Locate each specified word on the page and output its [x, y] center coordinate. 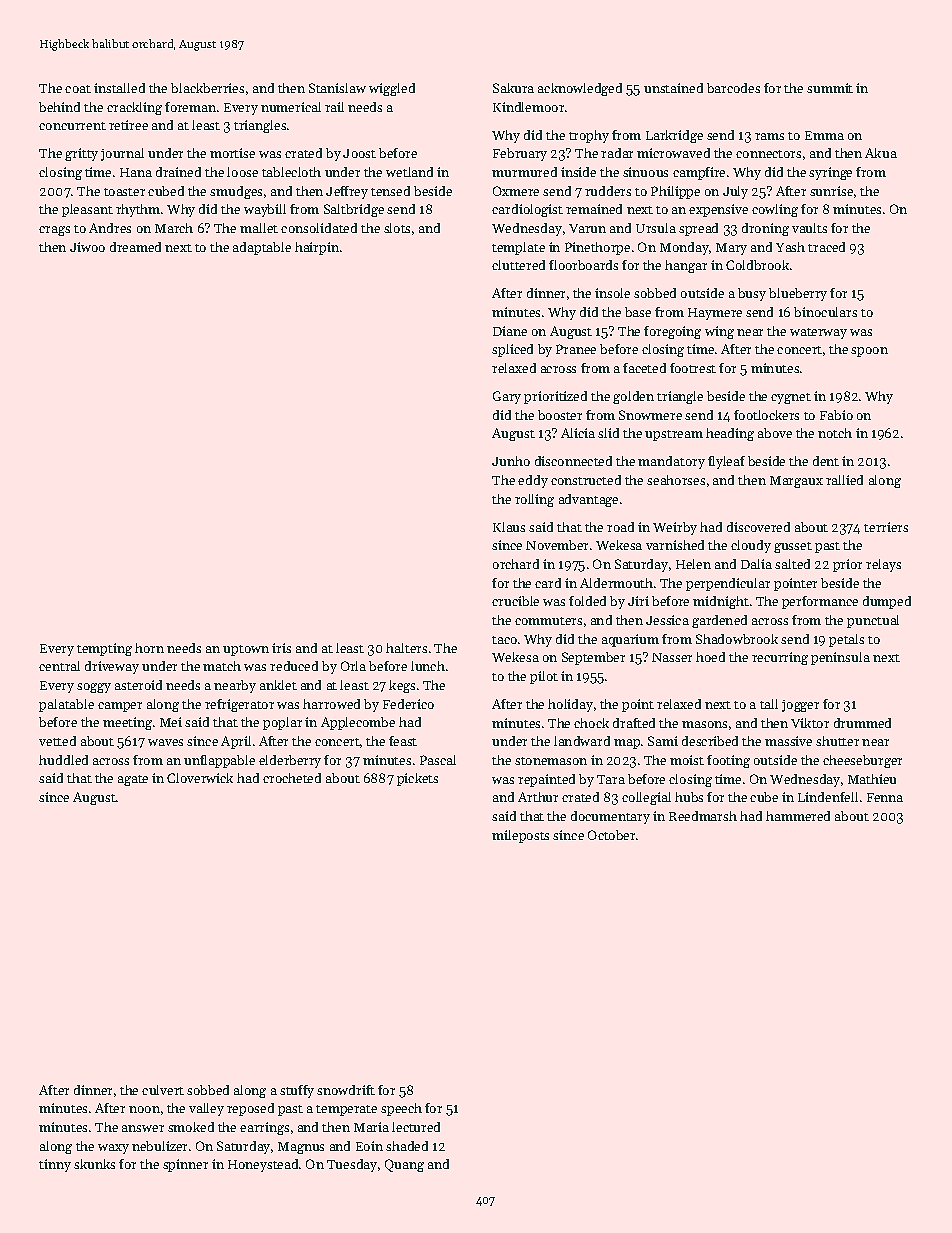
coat [78, 89]
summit [830, 88]
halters [406, 648]
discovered [758, 527]
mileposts [520, 836]
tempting [104, 649]
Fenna [885, 797]
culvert [163, 1090]
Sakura [513, 88]
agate [133, 780]
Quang [404, 1165]
